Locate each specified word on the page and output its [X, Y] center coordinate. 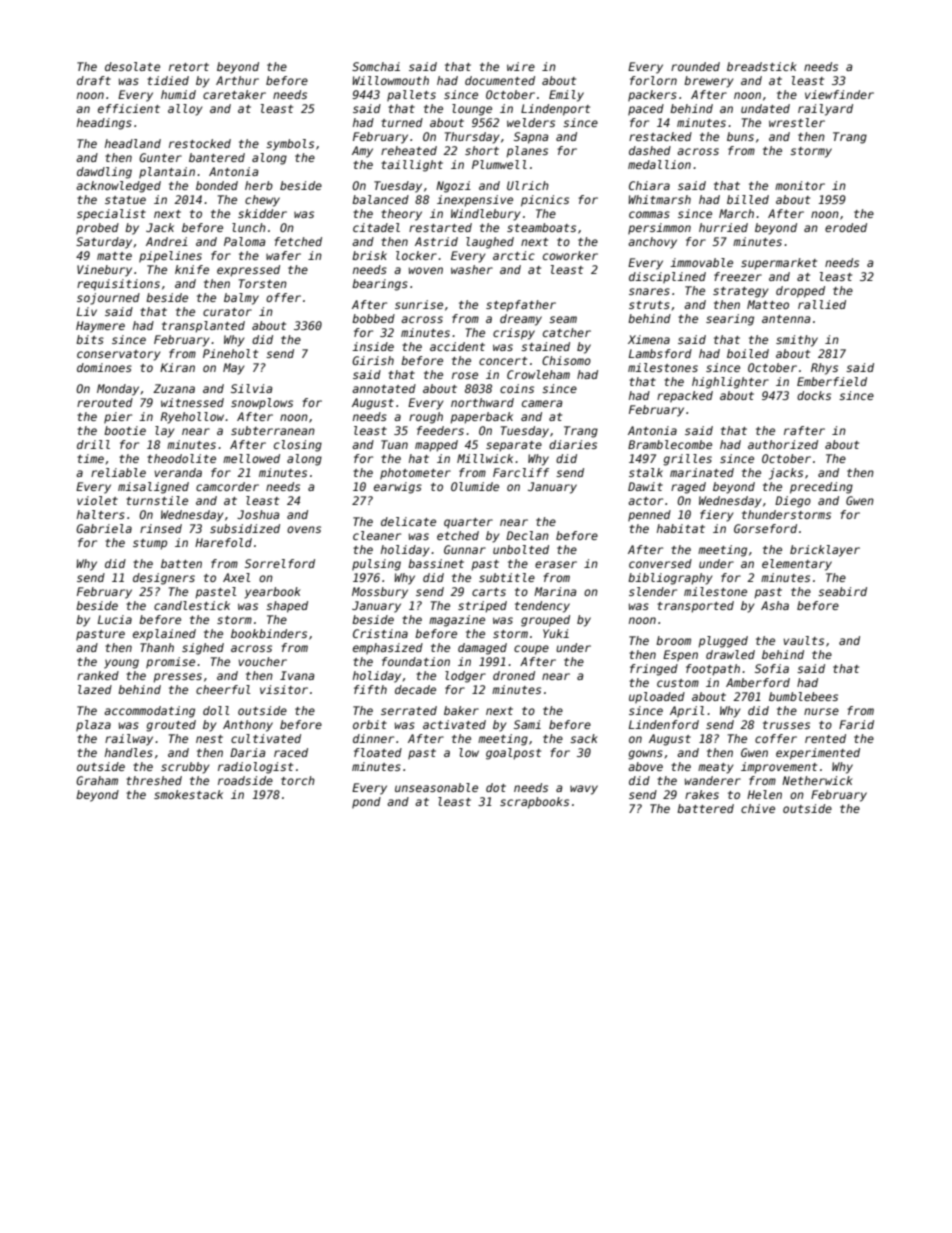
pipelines [170, 257]
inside [373, 346]
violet [97, 500]
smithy [797, 341]
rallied [822, 304]
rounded [695, 66]
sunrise [419, 304]
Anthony [248, 726]
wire [521, 66]
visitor [284, 689]
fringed [654, 670]
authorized [783, 444]
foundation [416, 661]
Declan [527, 535]
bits [90, 339]
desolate [132, 66]
